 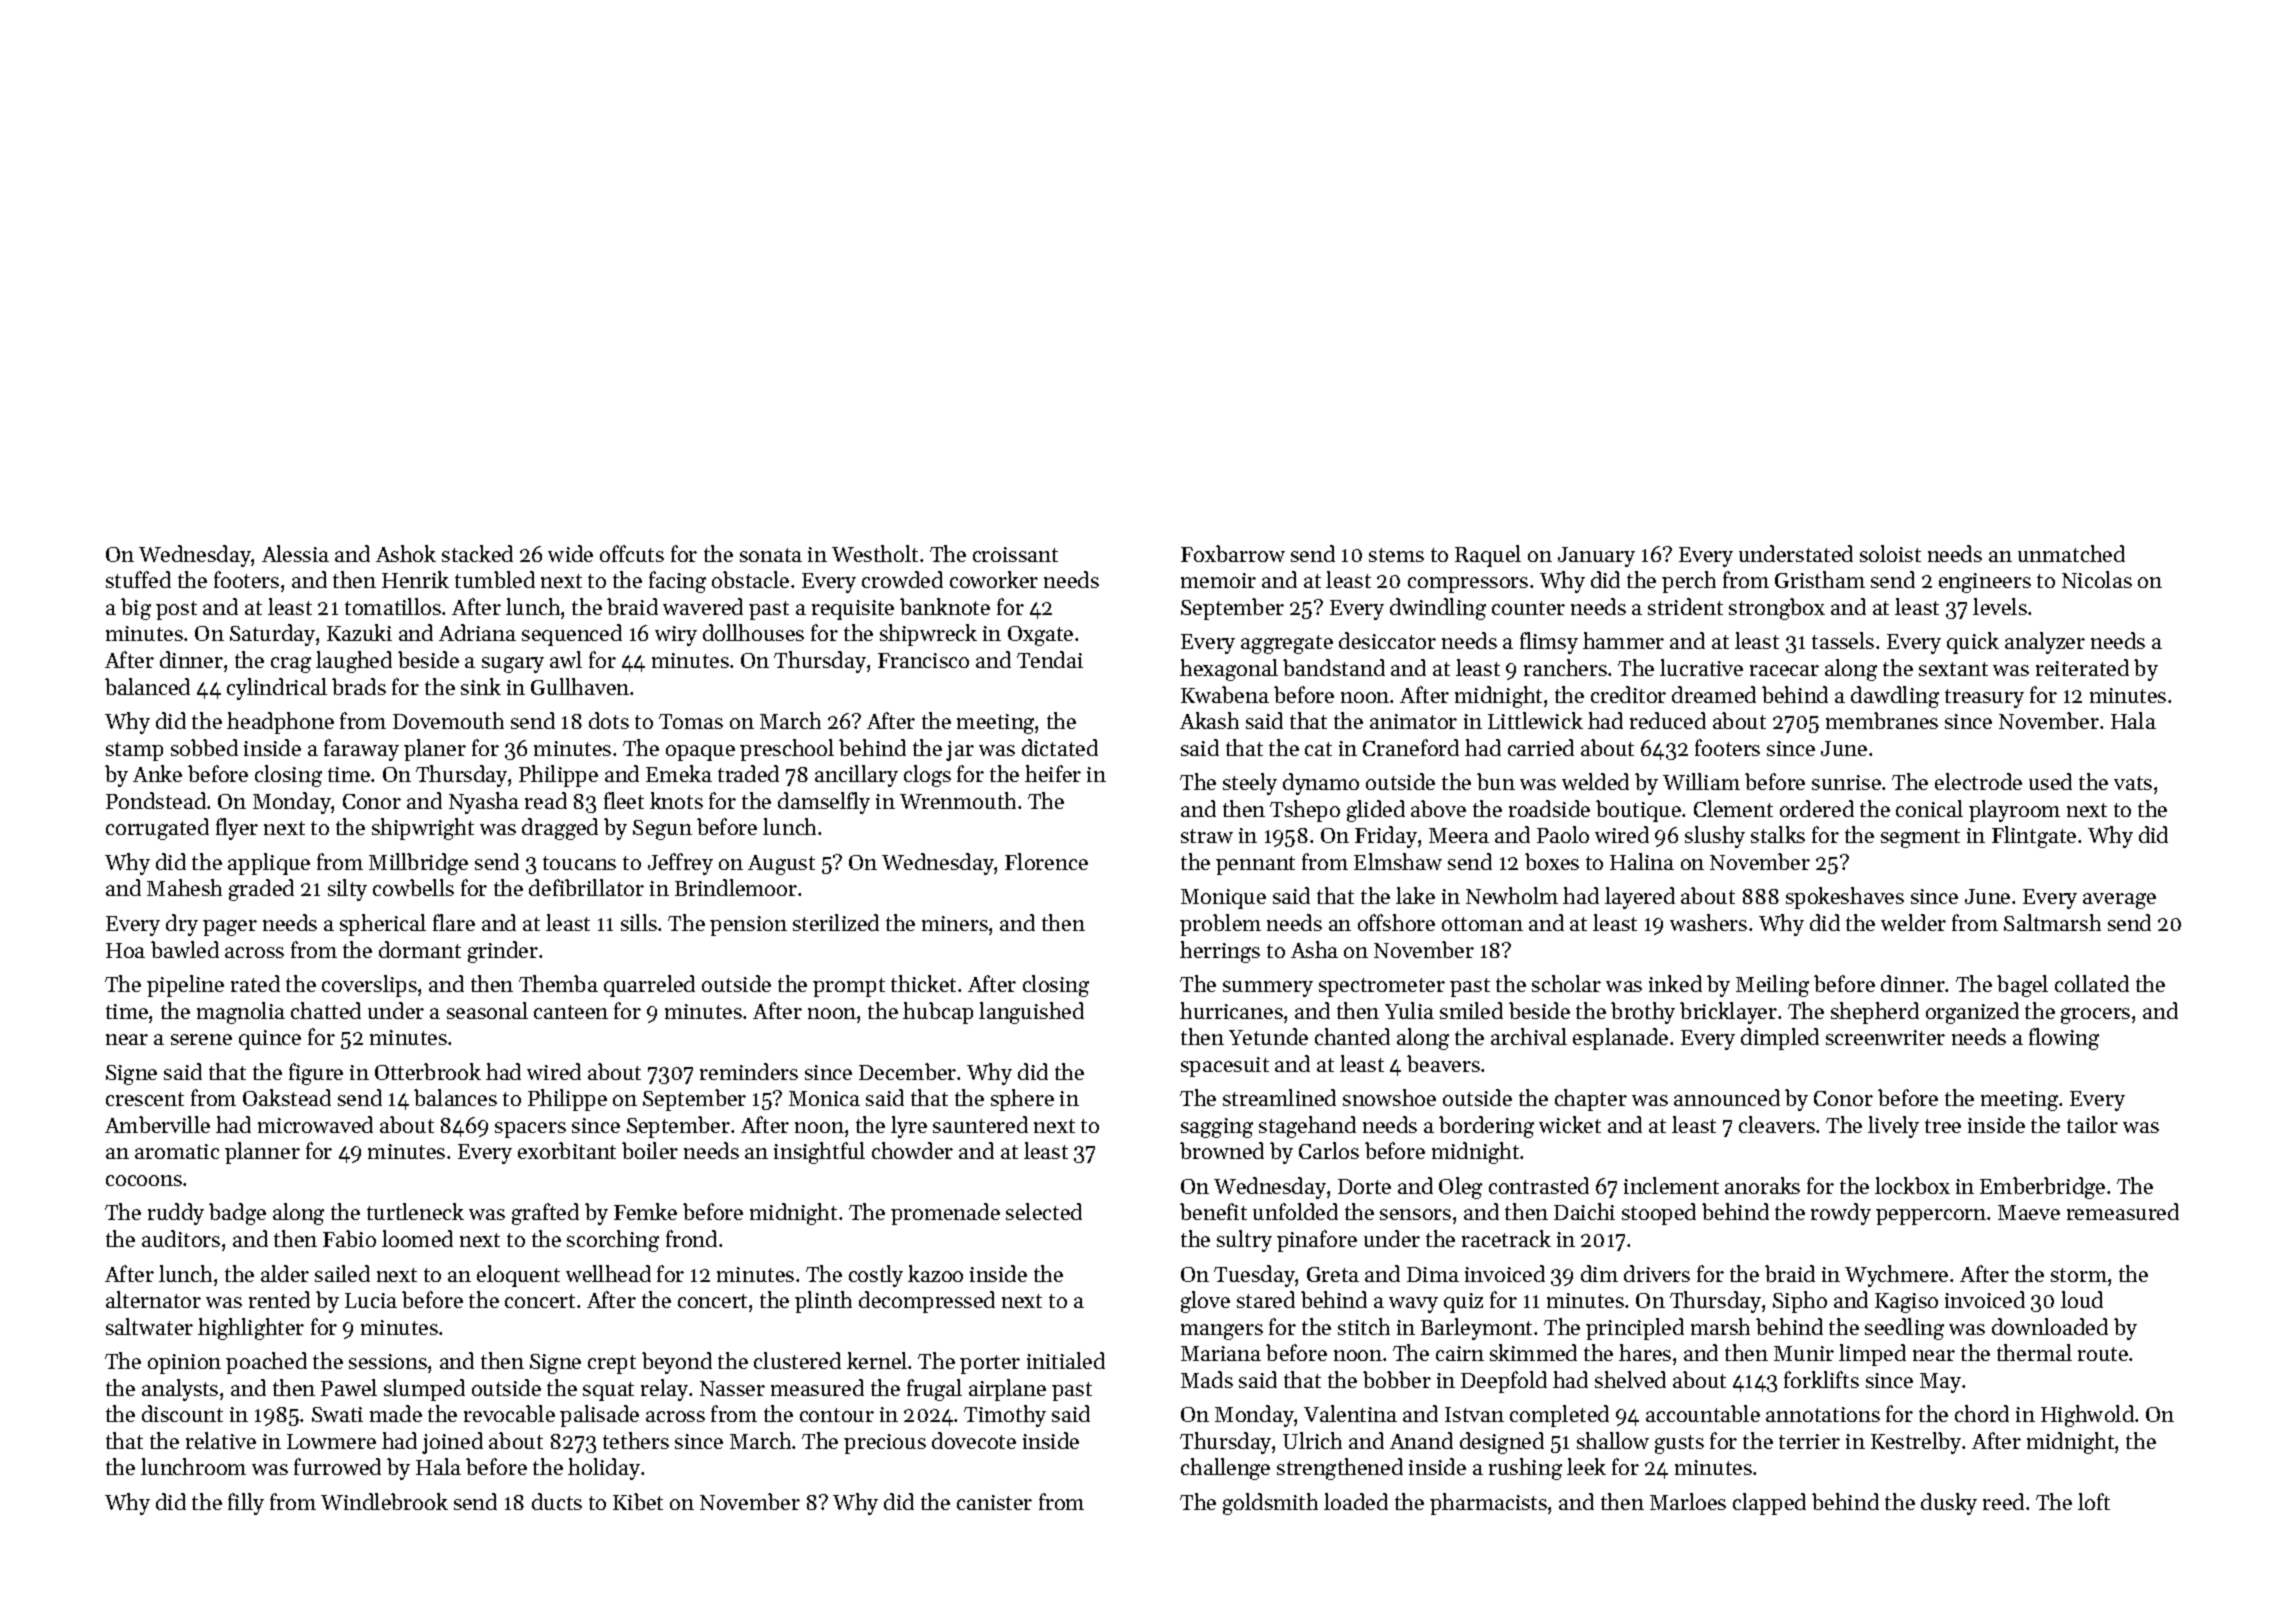 I want to click on soloist, so click(x=1890, y=553).
